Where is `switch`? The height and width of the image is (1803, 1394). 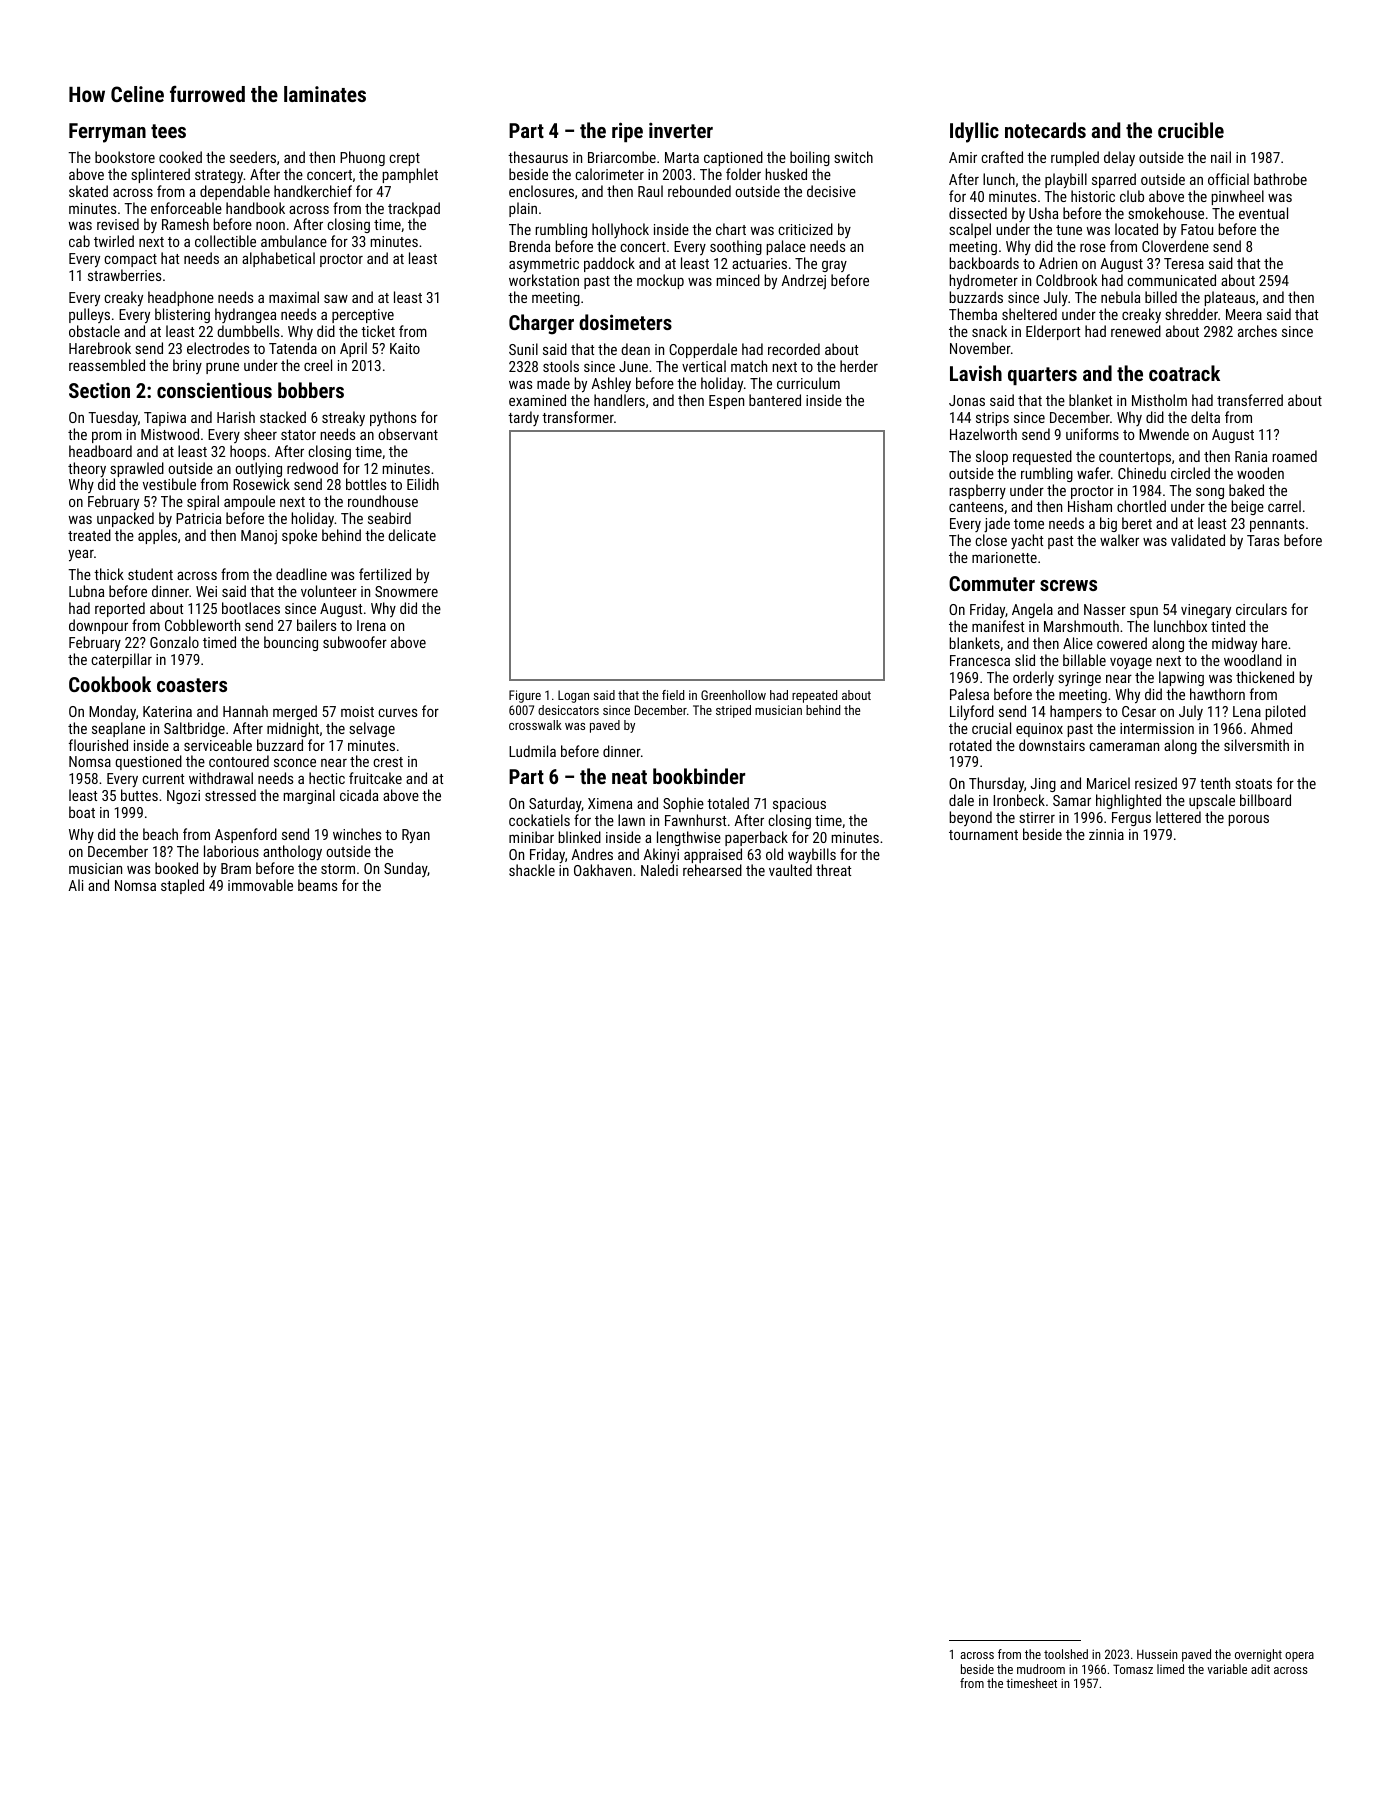
switch is located at coordinates (853, 157).
